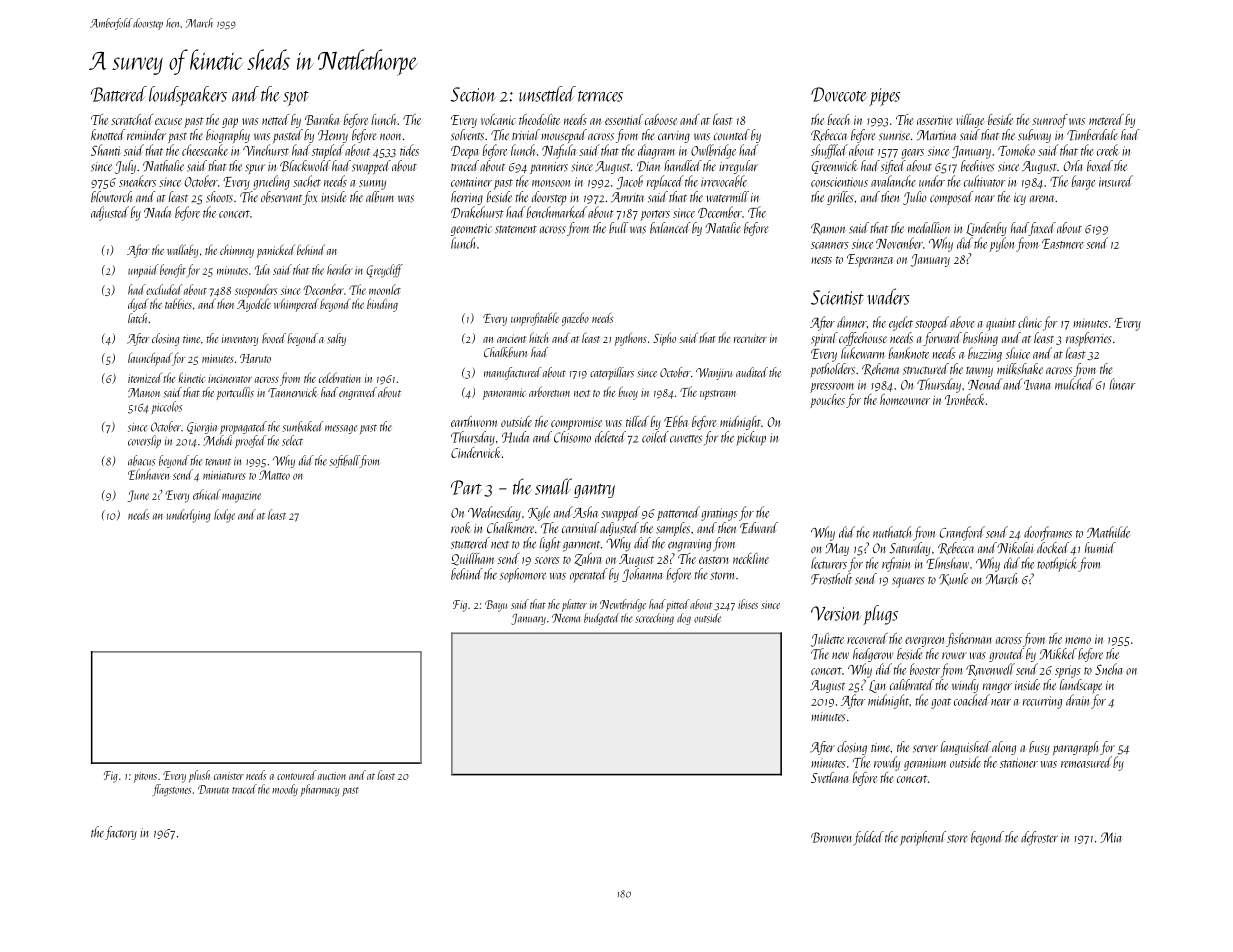  What do you see at coordinates (581, 546) in the page?
I see `garment` at bounding box center [581, 546].
